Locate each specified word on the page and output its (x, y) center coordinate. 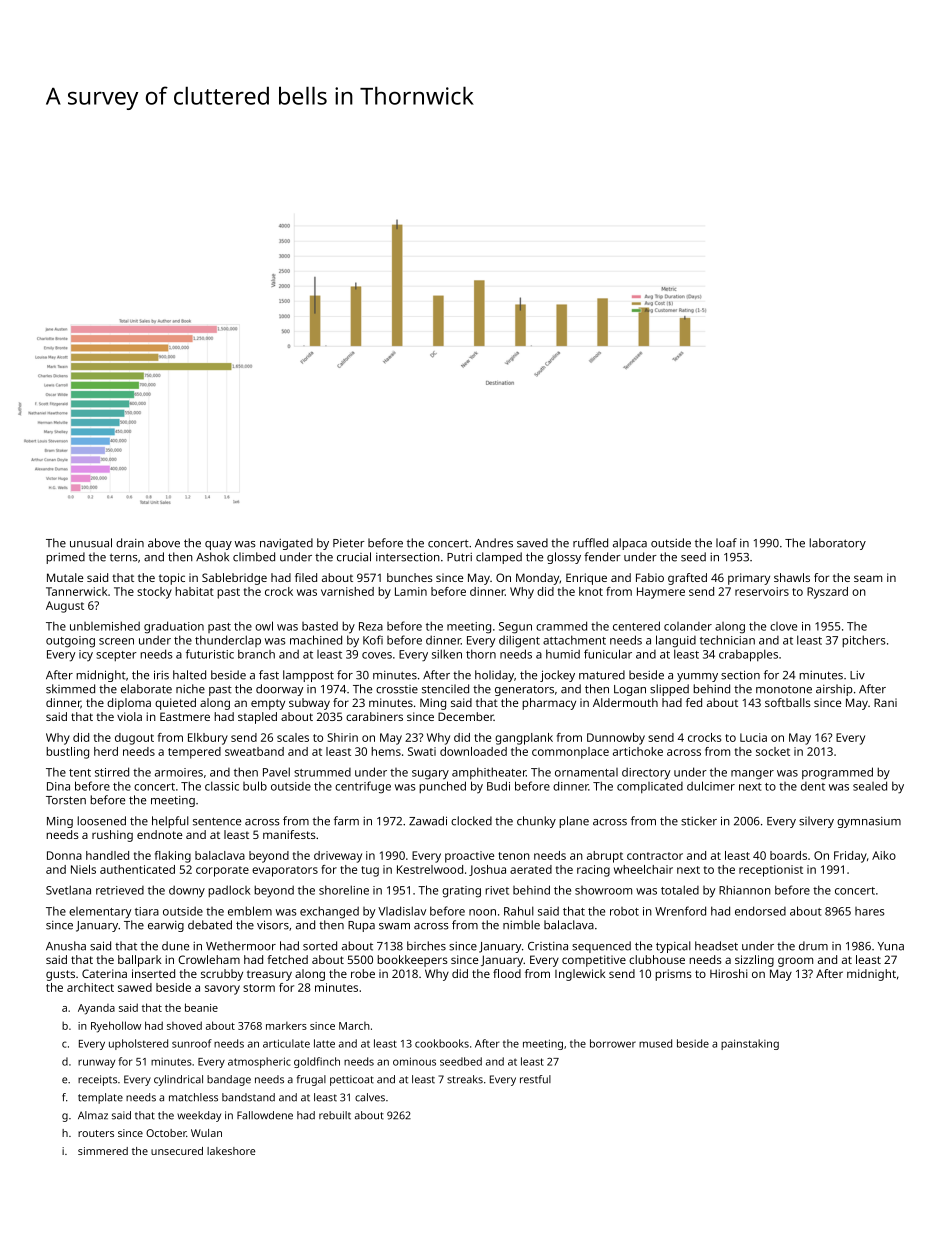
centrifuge (363, 787)
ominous (414, 1061)
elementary (100, 913)
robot (624, 911)
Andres (494, 543)
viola (129, 716)
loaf (726, 543)
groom (795, 962)
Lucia (753, 737)
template (100, 1098)
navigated (286, 544)
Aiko (884, 855)
